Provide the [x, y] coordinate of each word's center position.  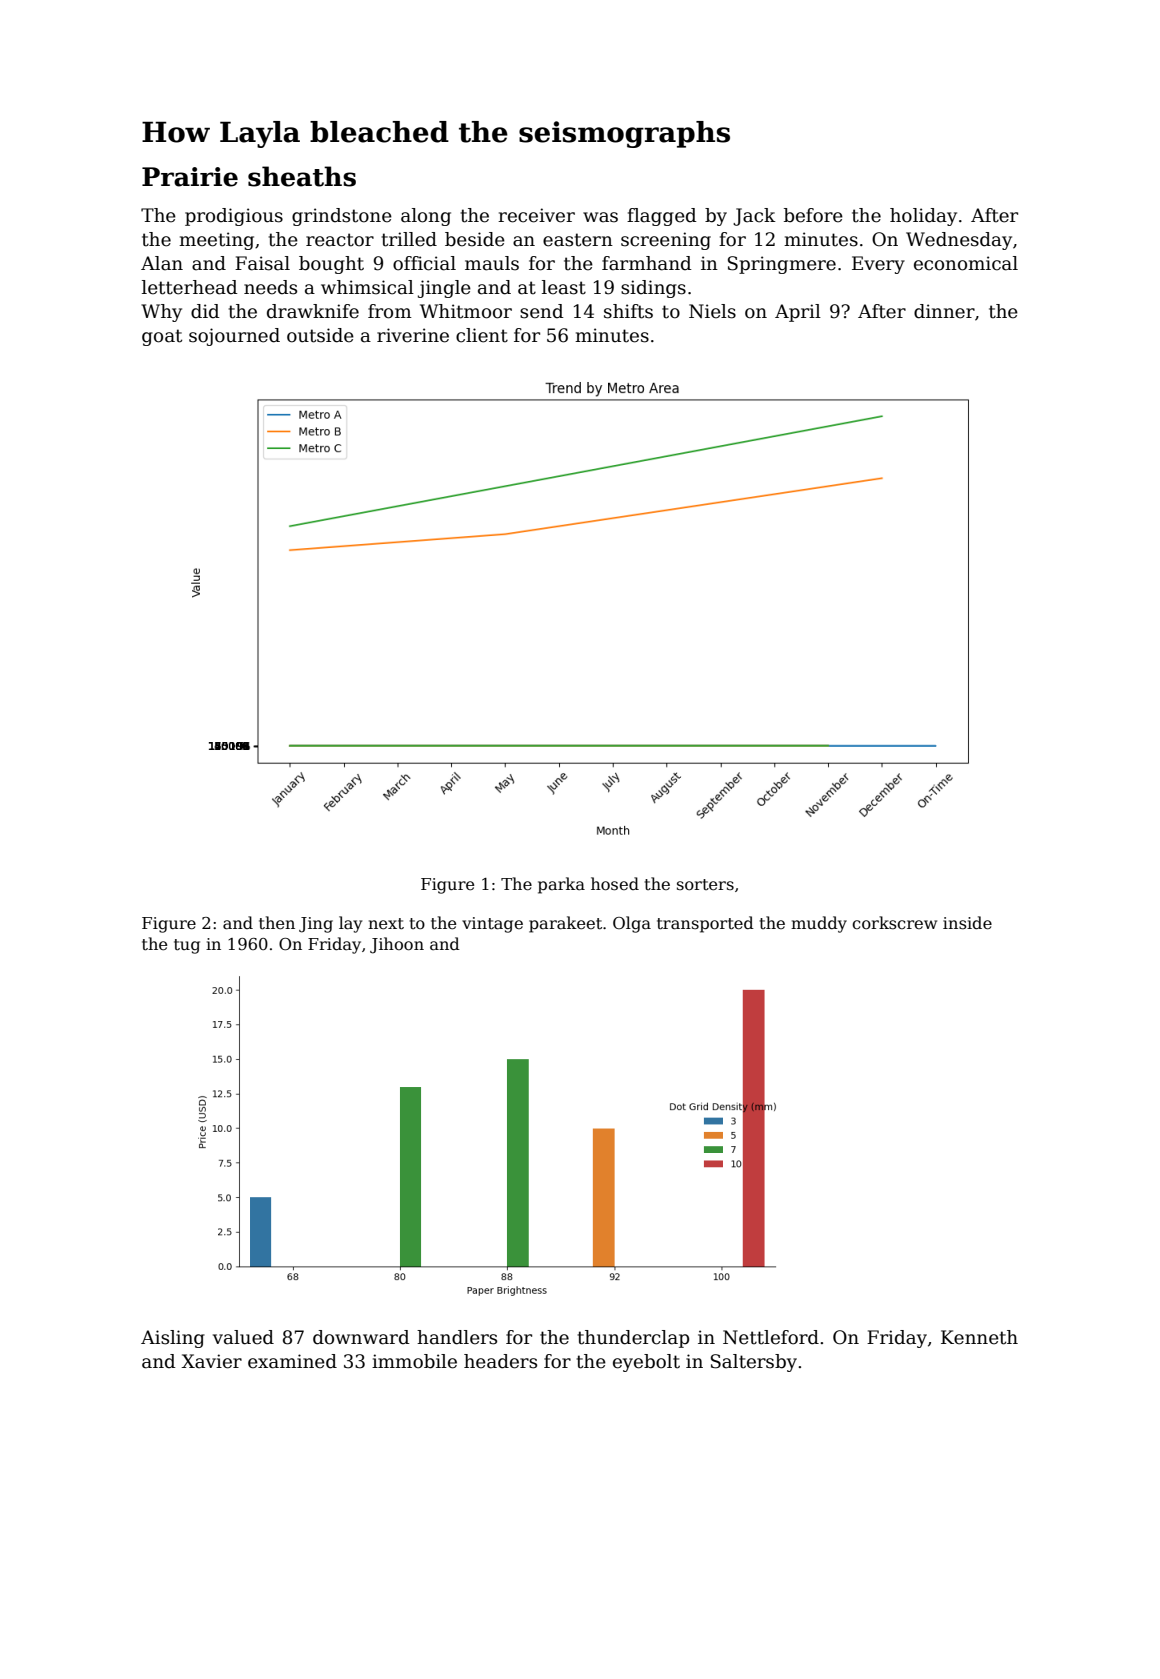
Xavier [211, 1361]
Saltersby [754, 1363]
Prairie [190, 177]
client [482, 335]
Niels [712, 311]
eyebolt [646, 1363]
